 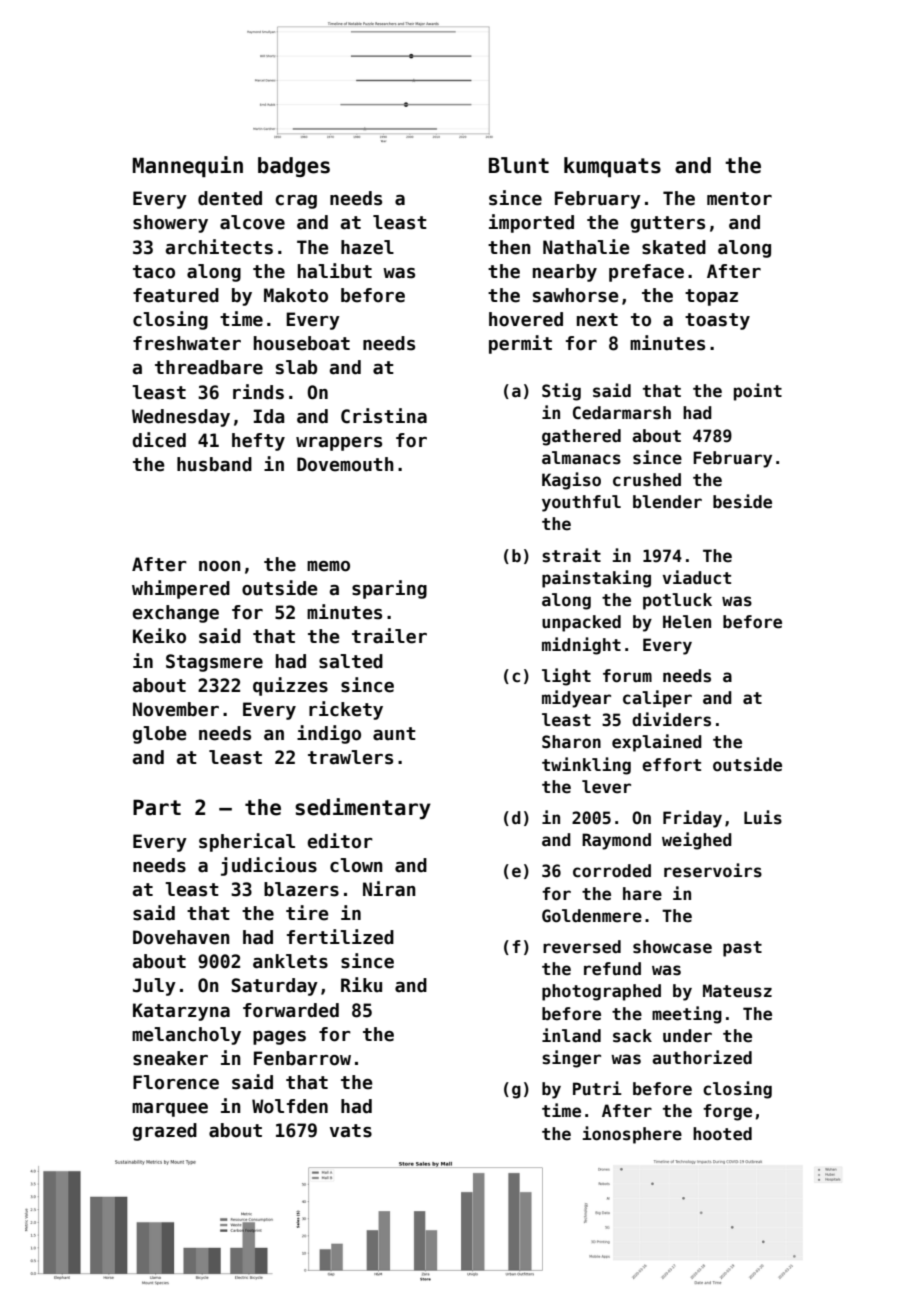 I want to click on refund, so click(x=612, y=969).
